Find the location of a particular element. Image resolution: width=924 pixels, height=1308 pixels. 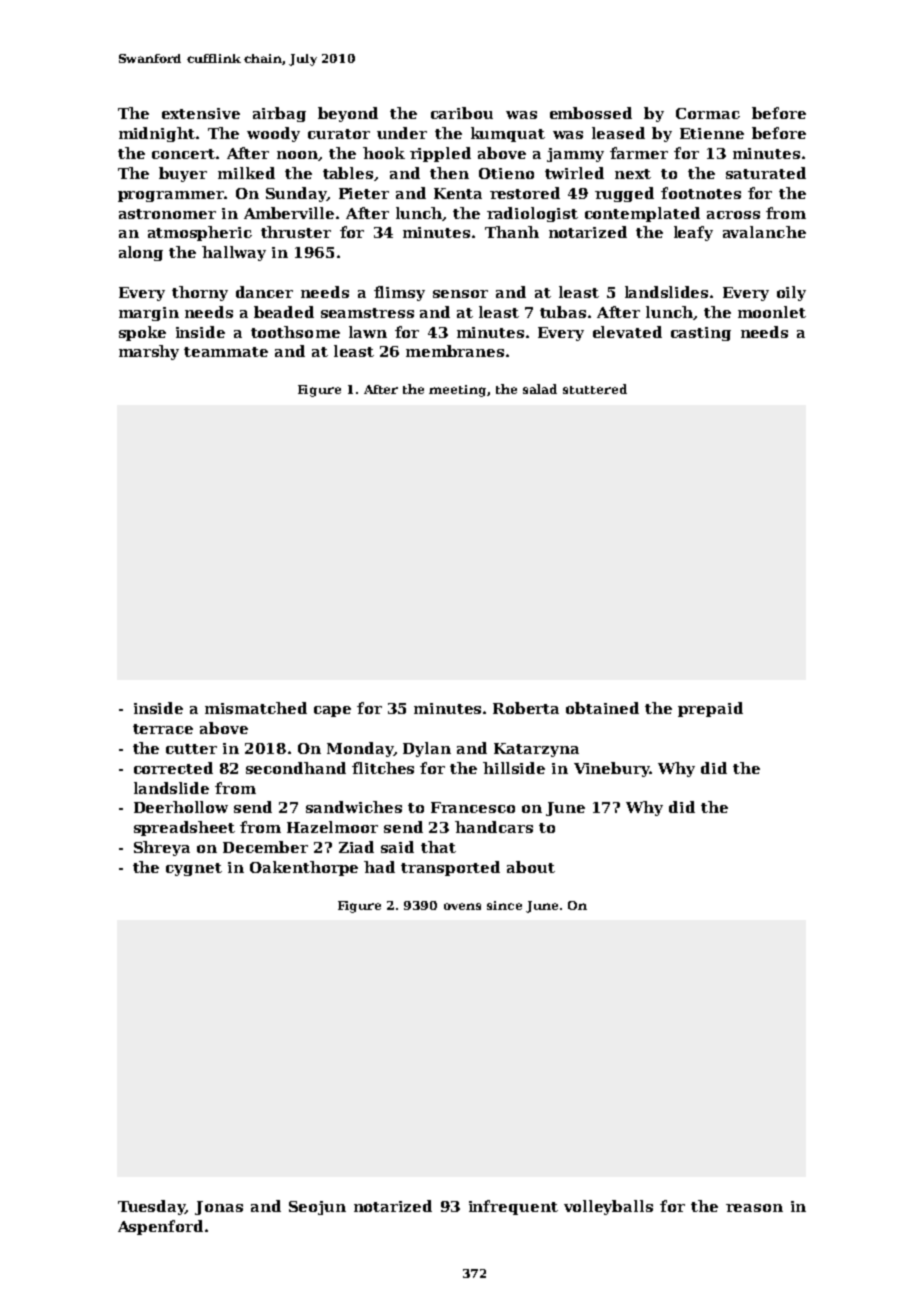

elevated is located at coordinates (627, 332).
